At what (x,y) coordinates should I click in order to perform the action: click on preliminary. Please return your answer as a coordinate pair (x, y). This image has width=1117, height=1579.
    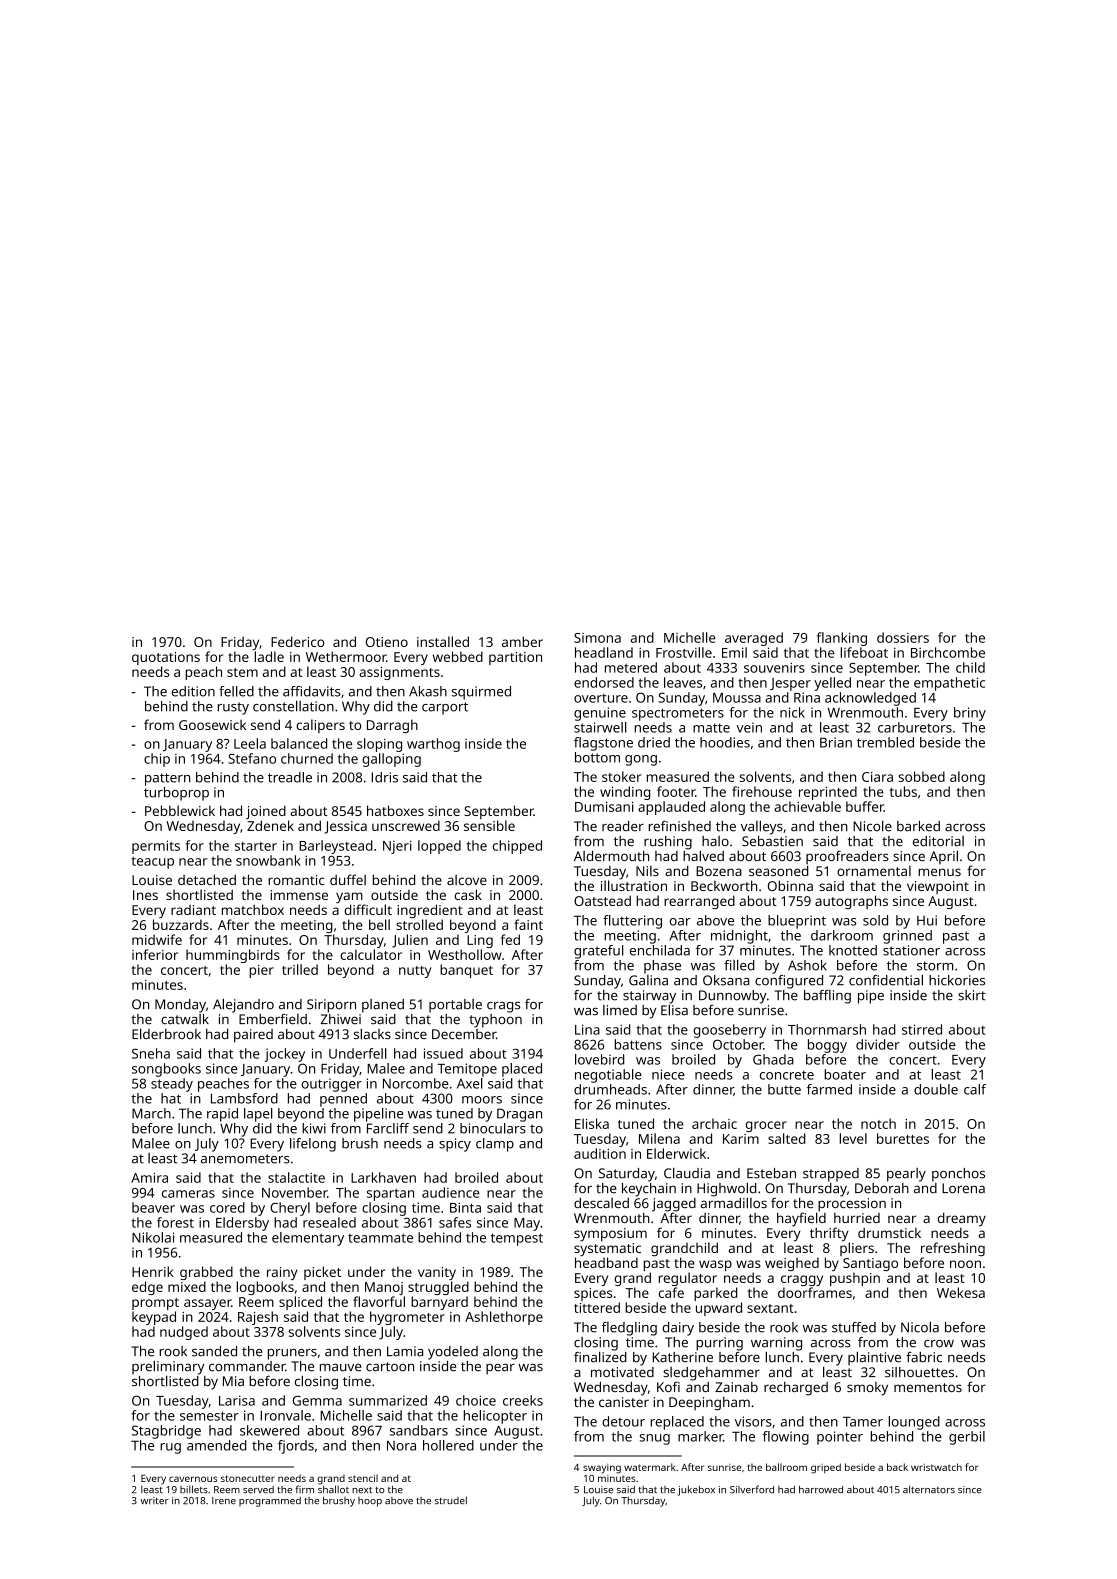
    Looking at the image, I should click on (168, 1367).
